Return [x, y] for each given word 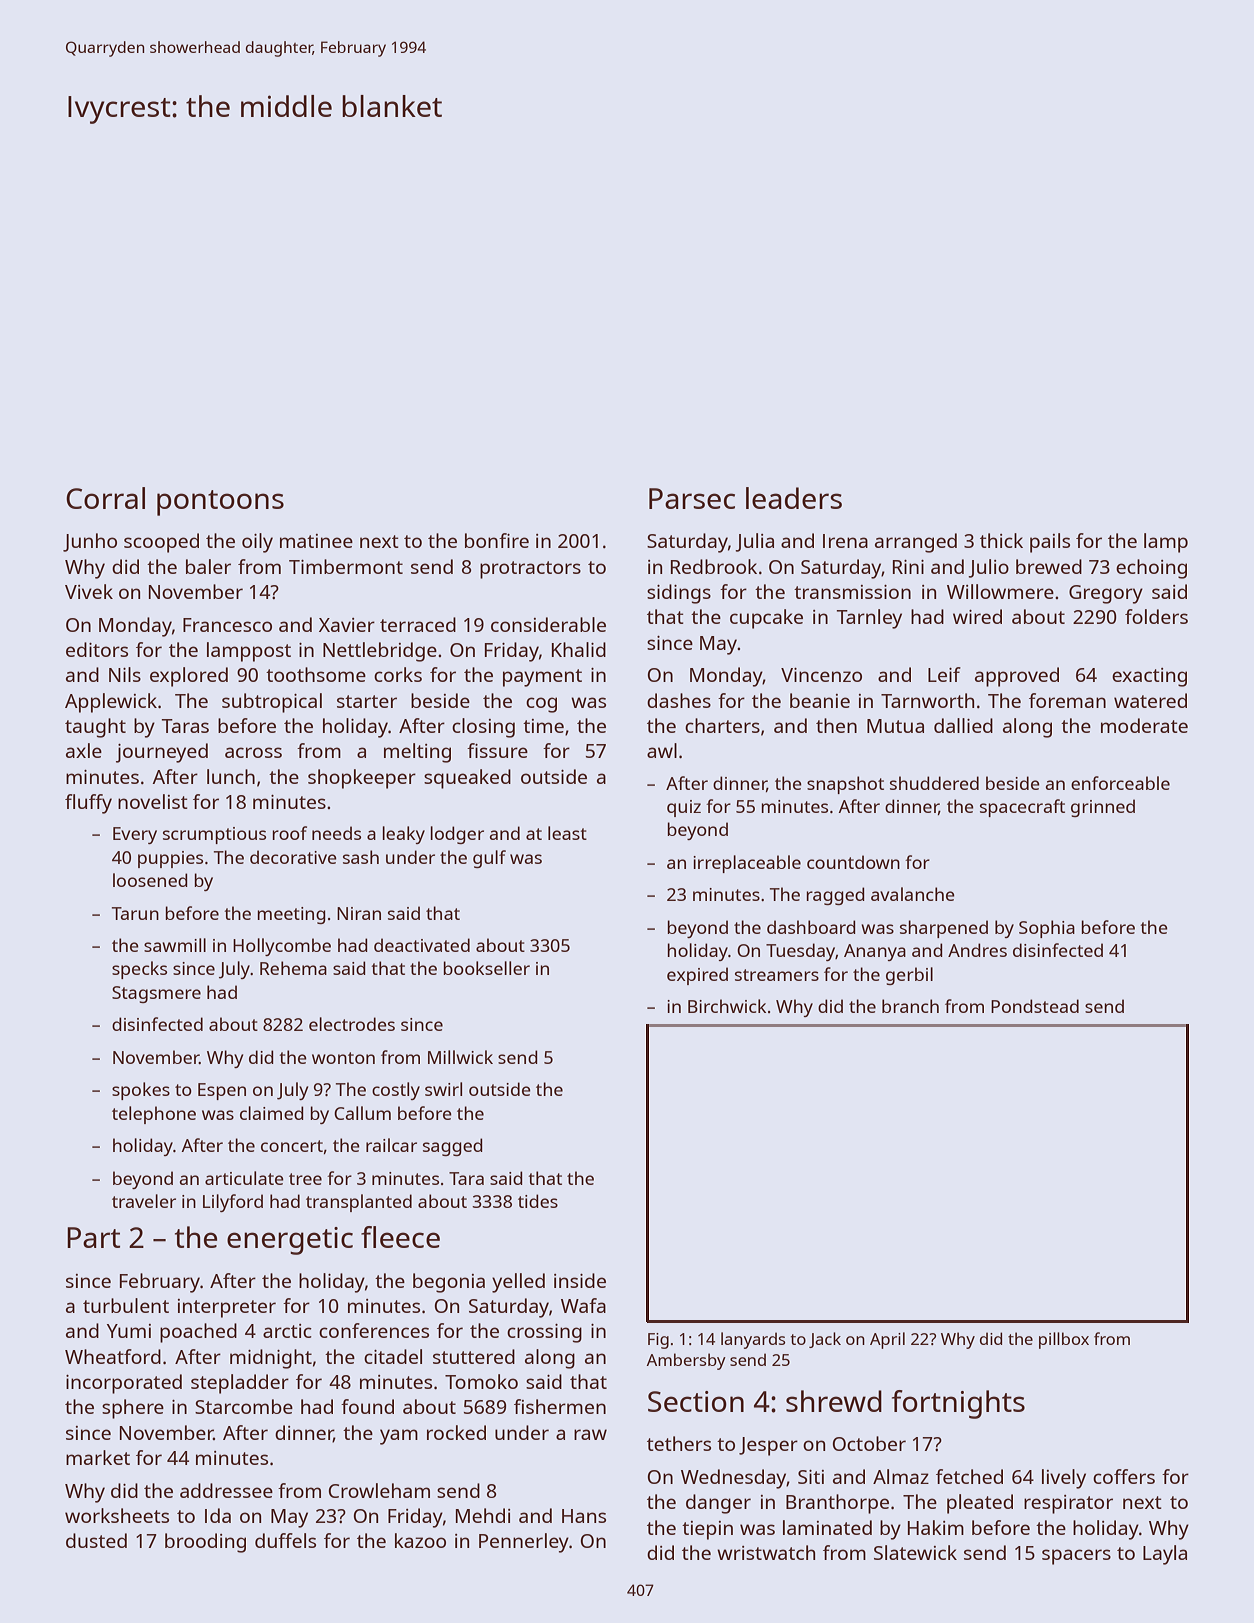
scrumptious [214, 835]
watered [1150, 700]
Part [93, 1237]
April [887, 1340]
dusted [96, 1540]
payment [542, 678]
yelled [518, 1283]
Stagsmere [156, 994]
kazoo [420, 1540]
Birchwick [727, 1006]
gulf [489, 859]
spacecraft [1022, 808]
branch [910, 1006]
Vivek [89, 591]
